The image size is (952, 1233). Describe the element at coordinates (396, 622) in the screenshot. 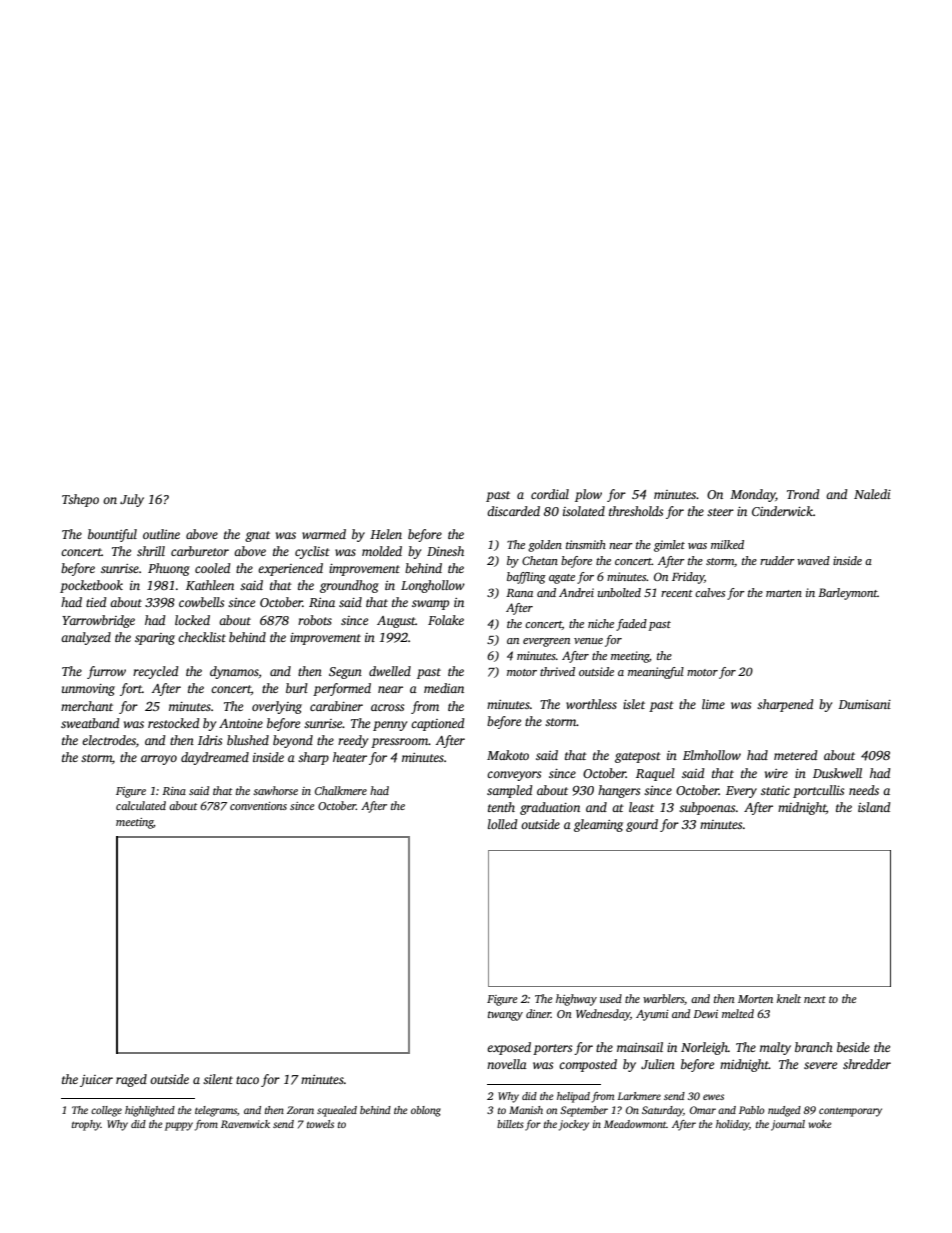

I see `August` at that location.
